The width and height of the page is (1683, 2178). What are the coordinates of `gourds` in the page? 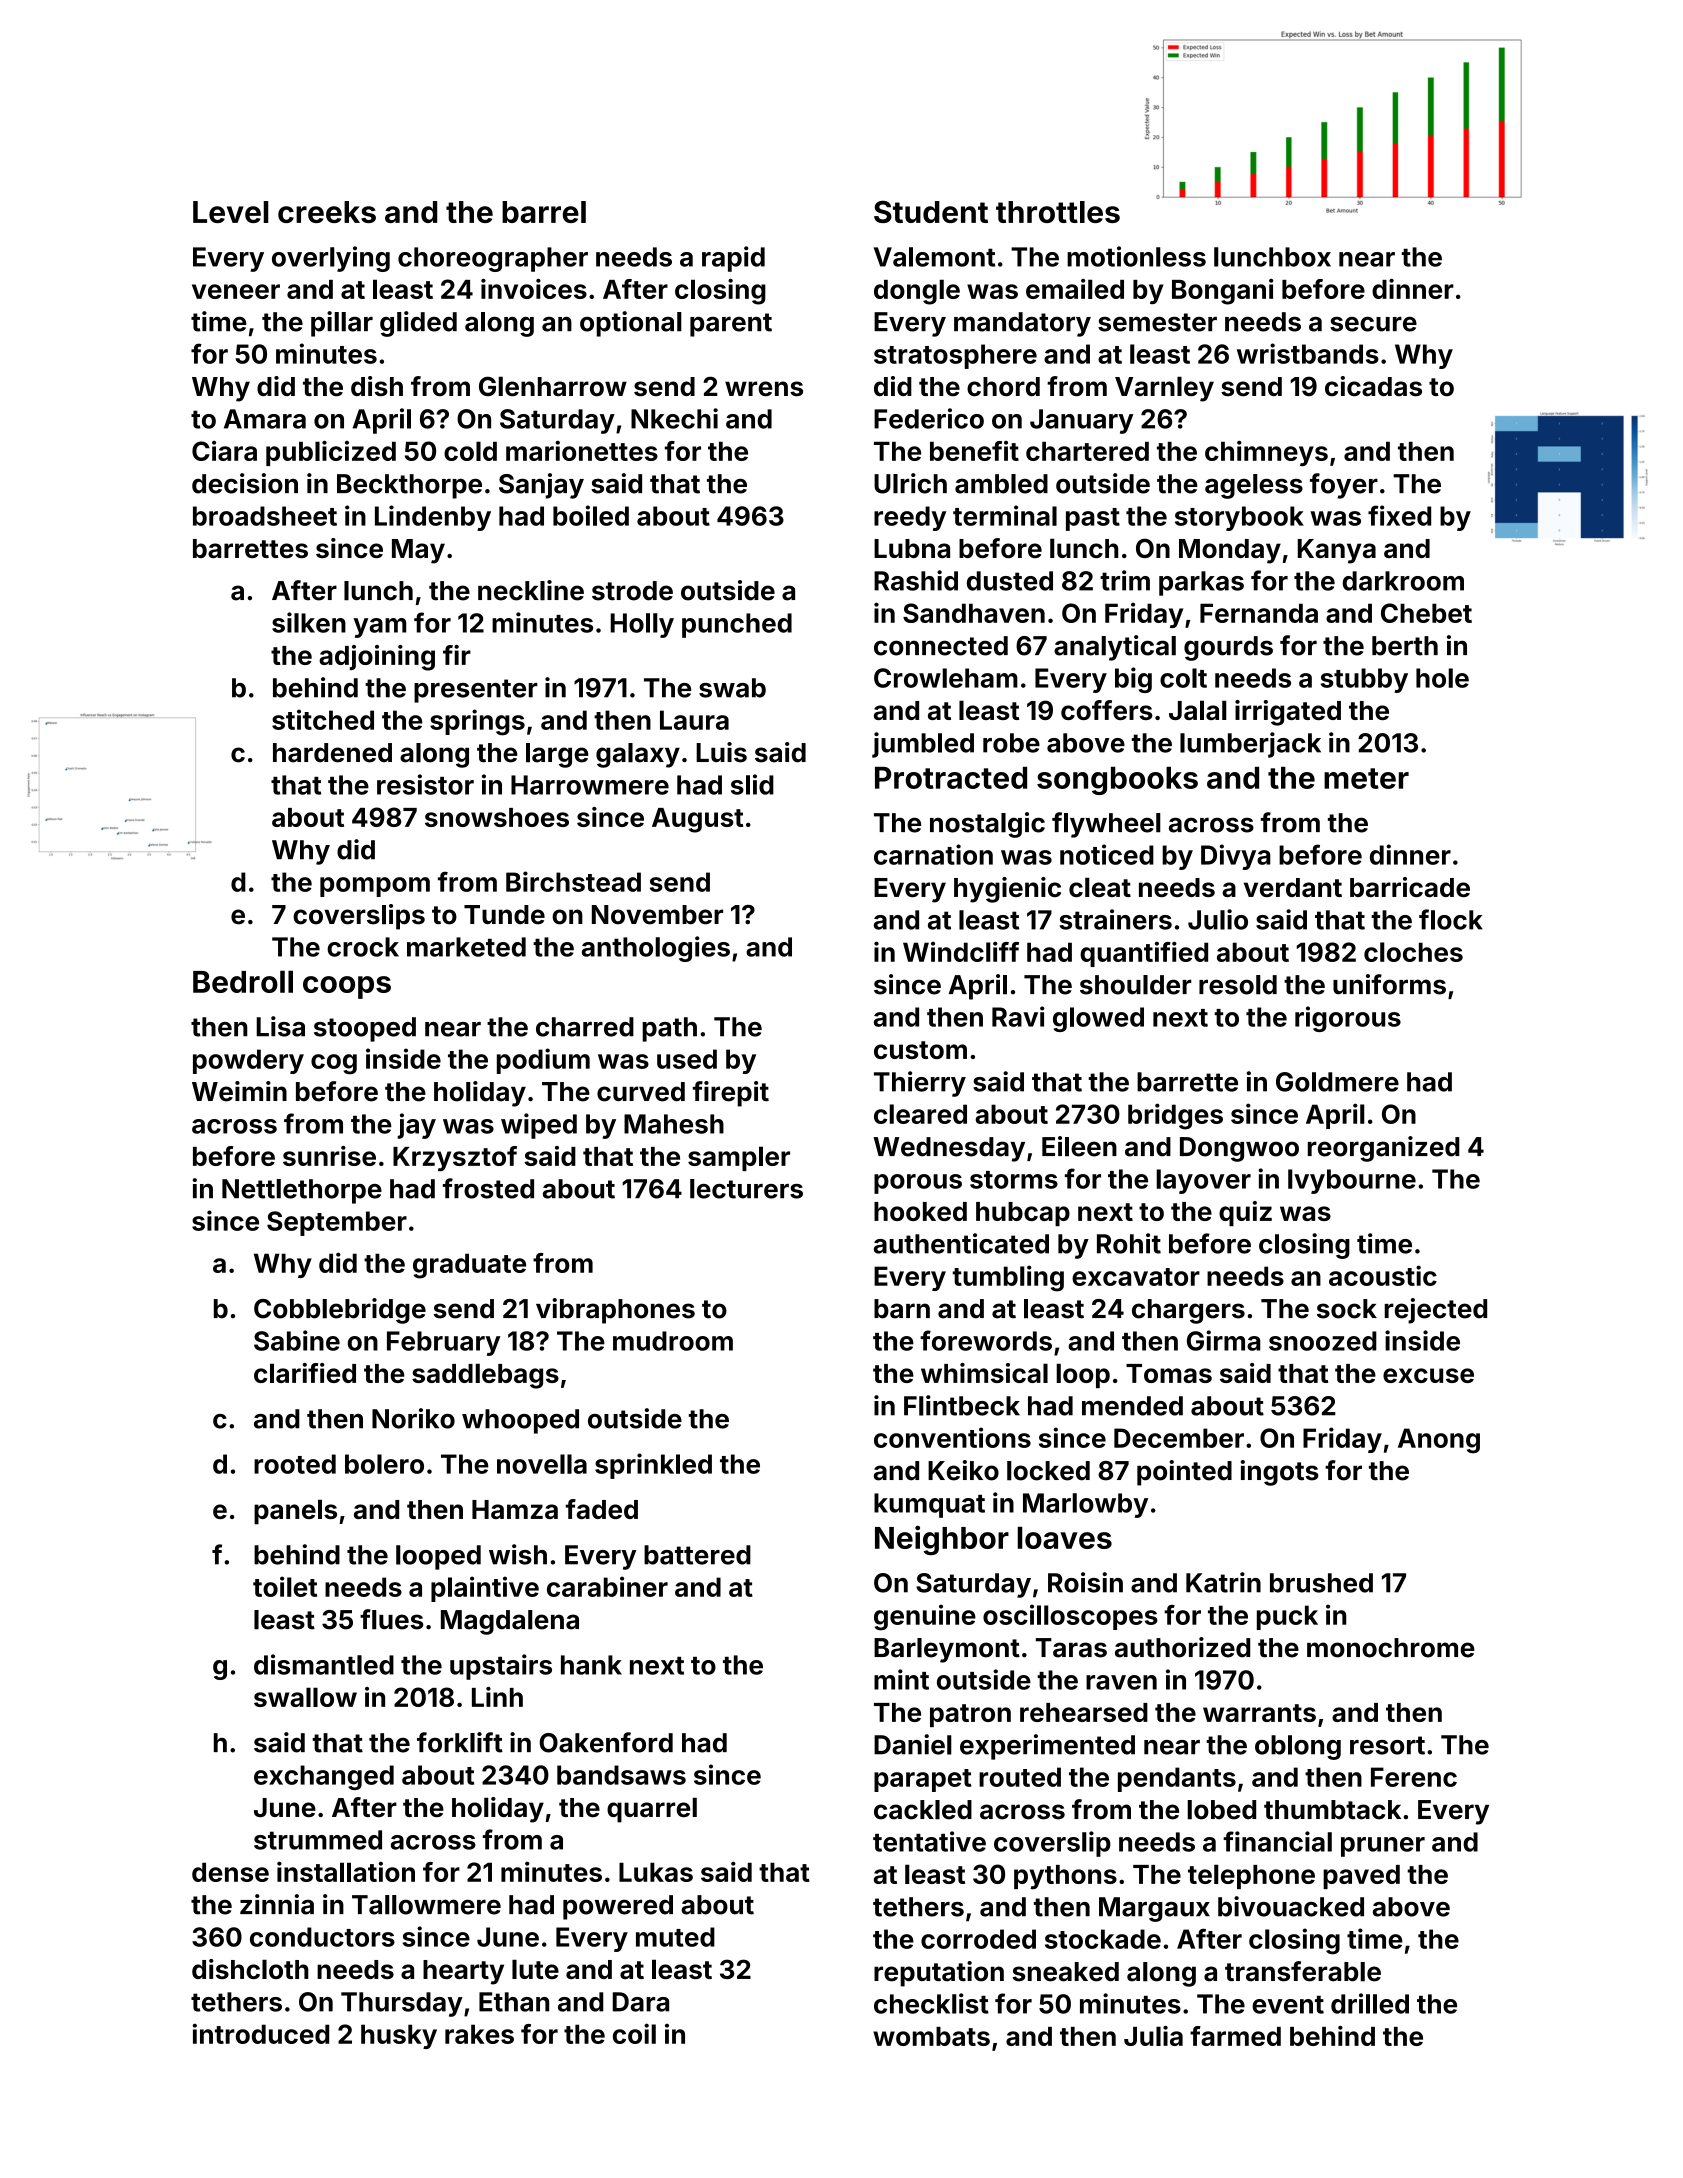 It's located at (1228, 648).
